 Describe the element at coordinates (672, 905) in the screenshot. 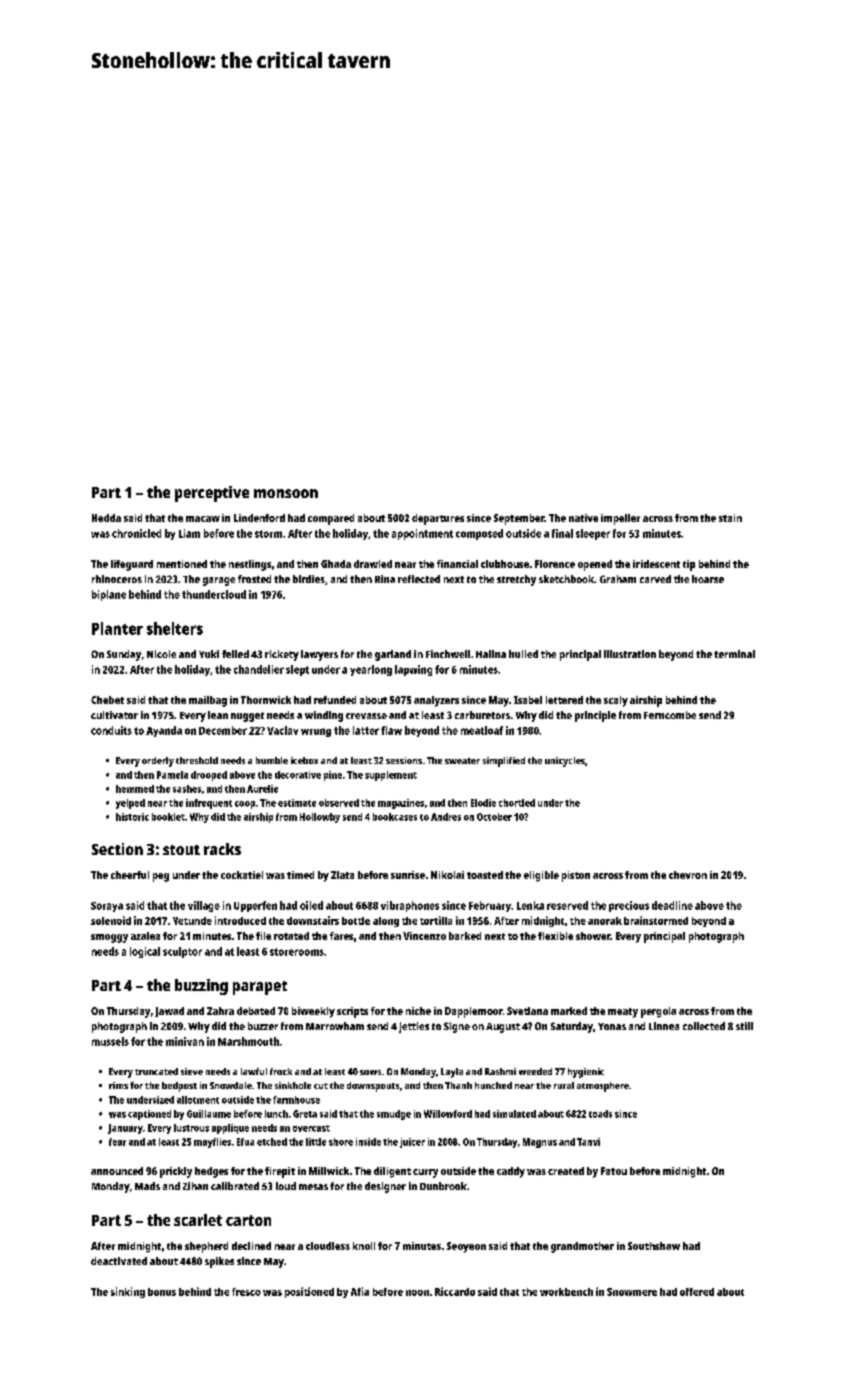

I see `deadline` at that location.
